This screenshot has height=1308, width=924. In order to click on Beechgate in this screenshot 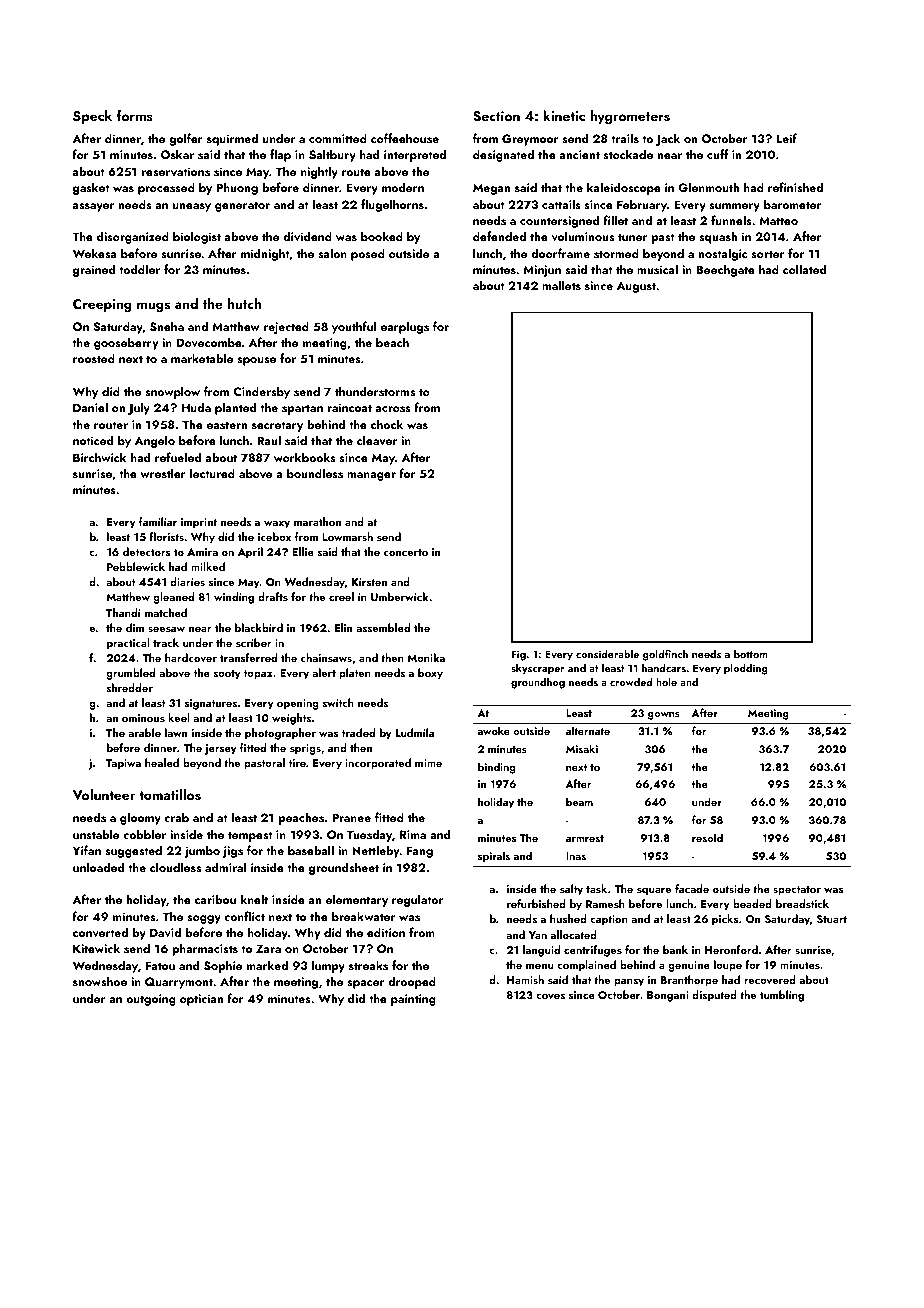, I will do `click(725, 270)`.
